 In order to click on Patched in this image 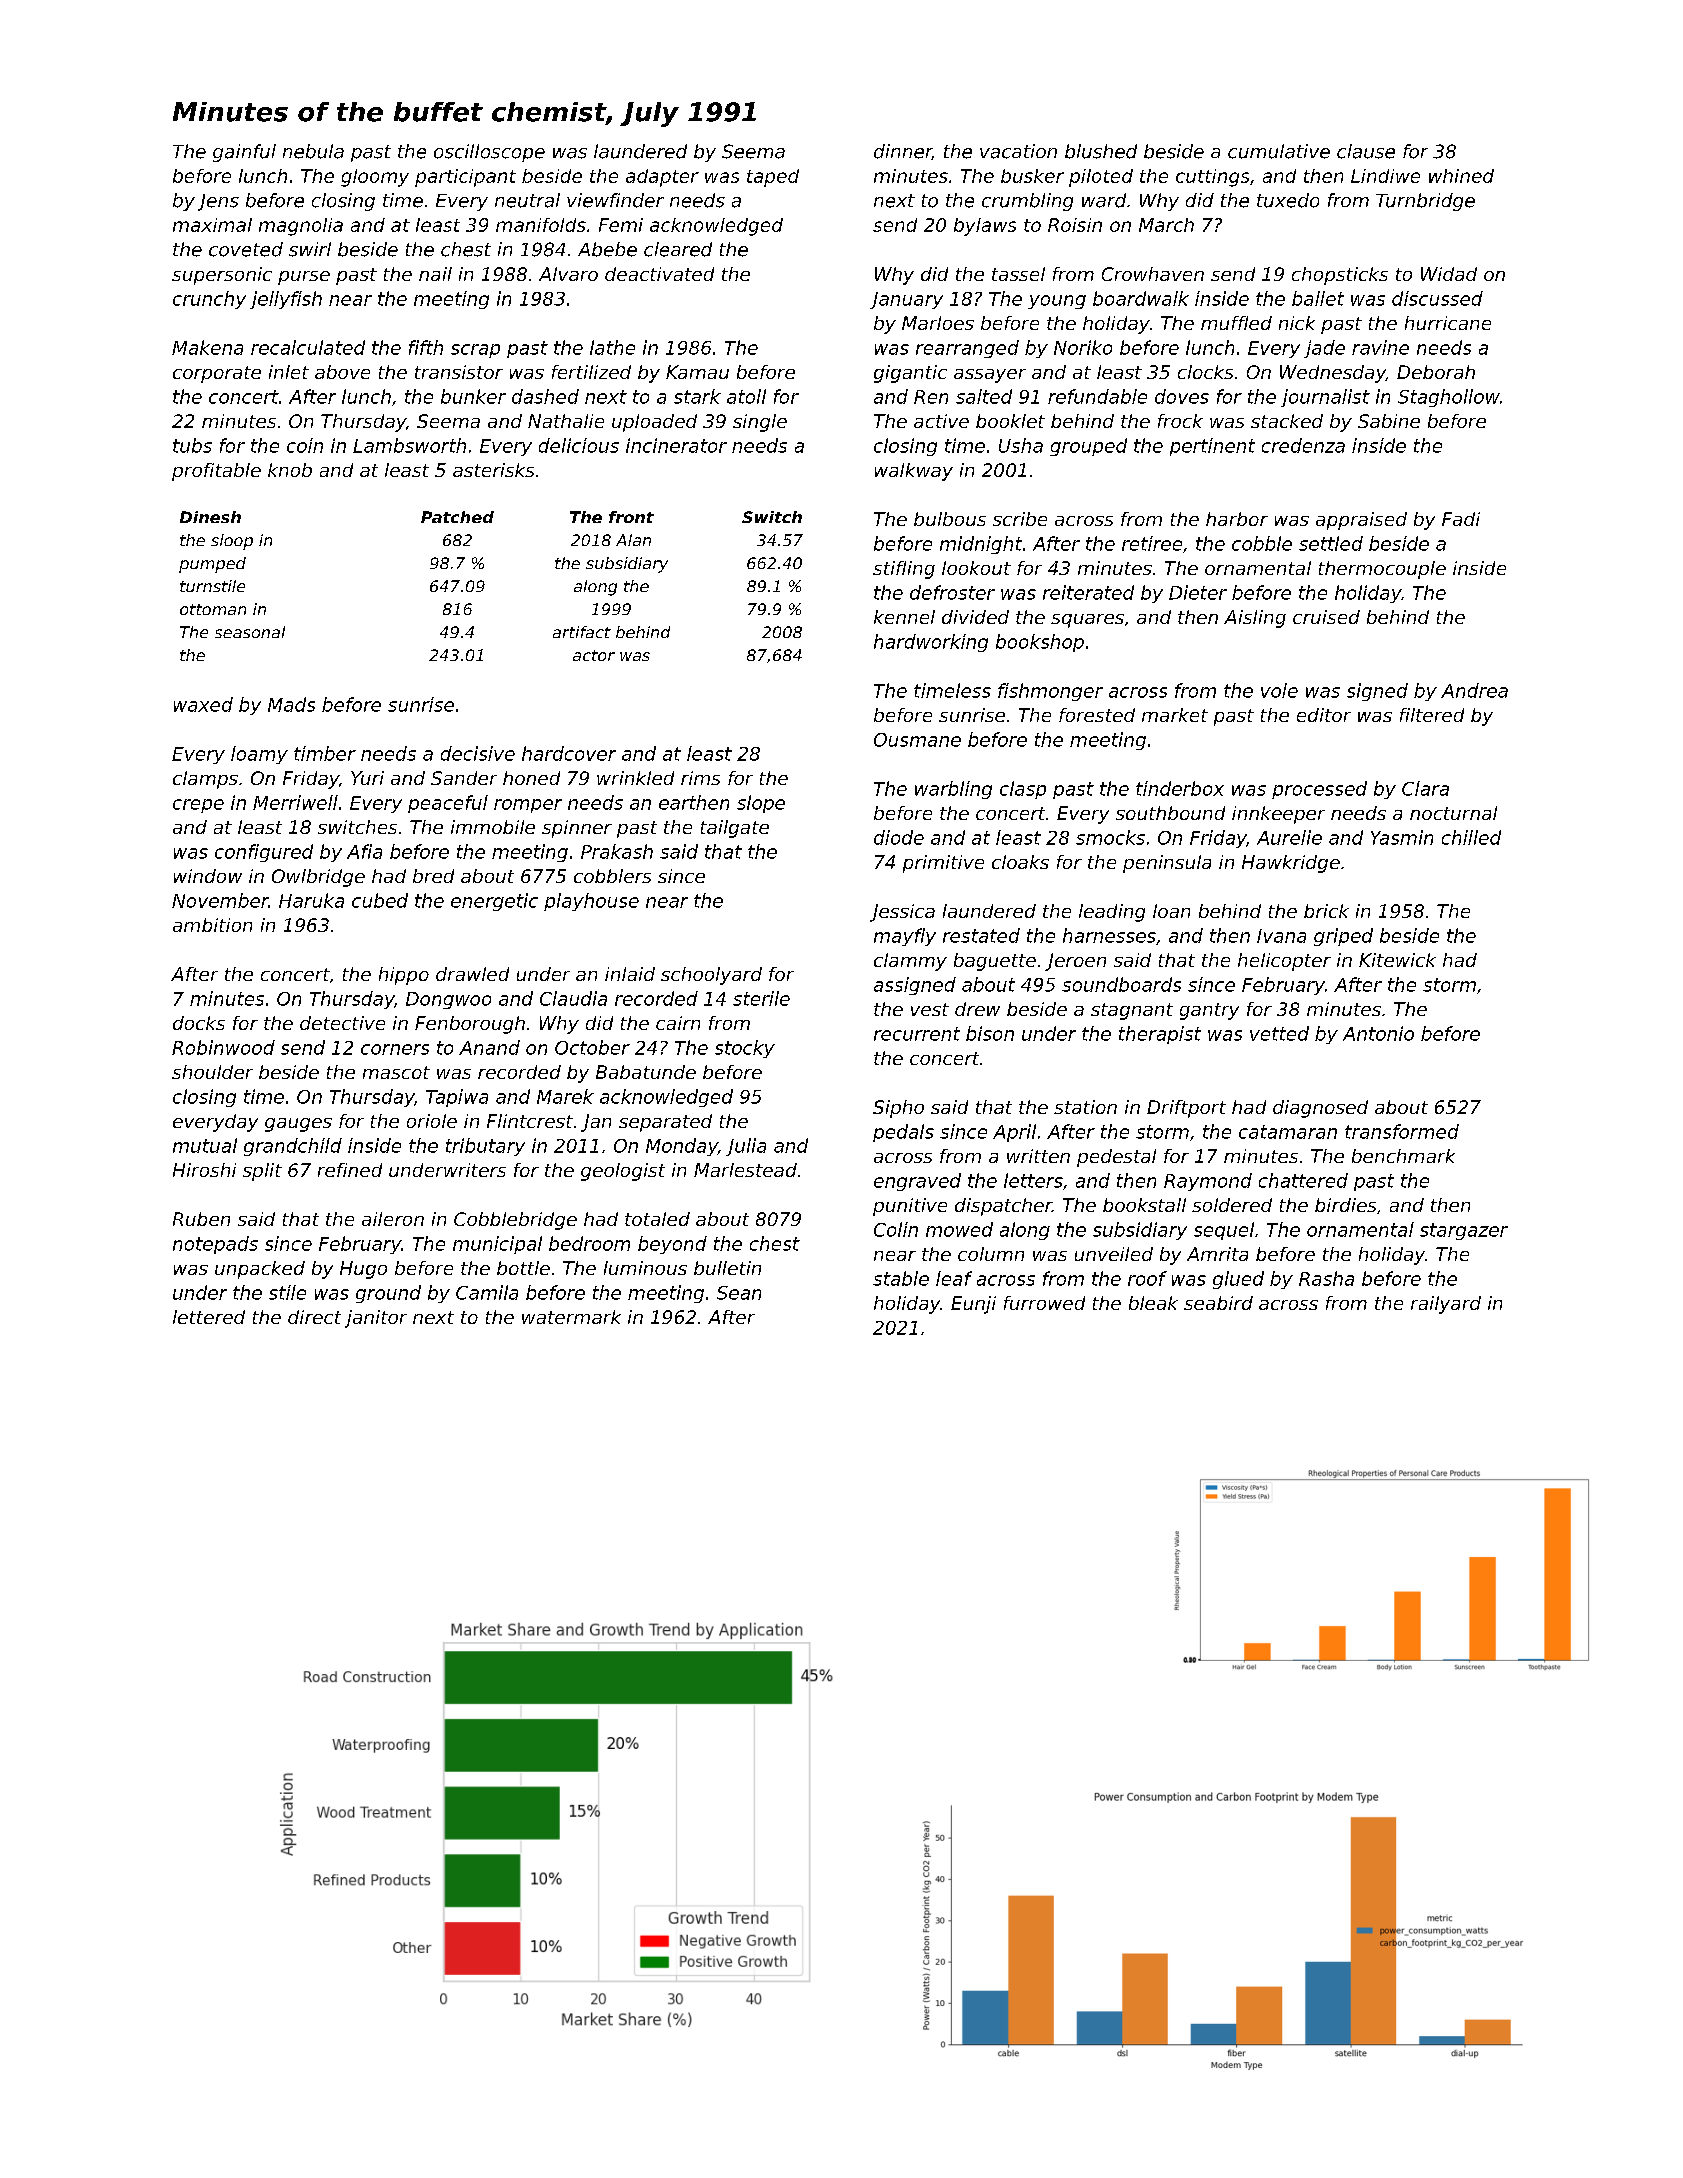, I will do `click(457, 517)`.
